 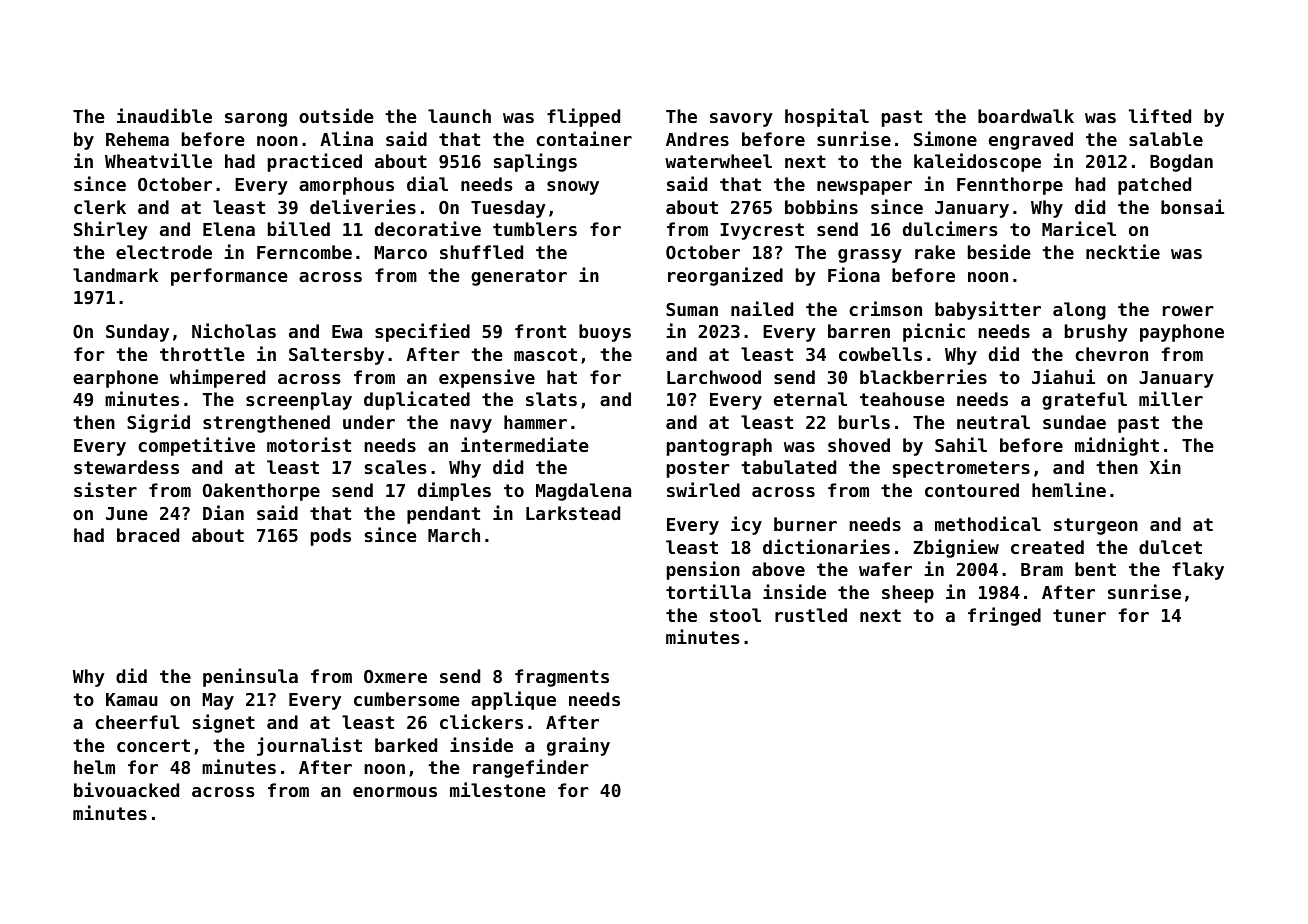 I want to click on payphone, so click(x=1182, y=333).
